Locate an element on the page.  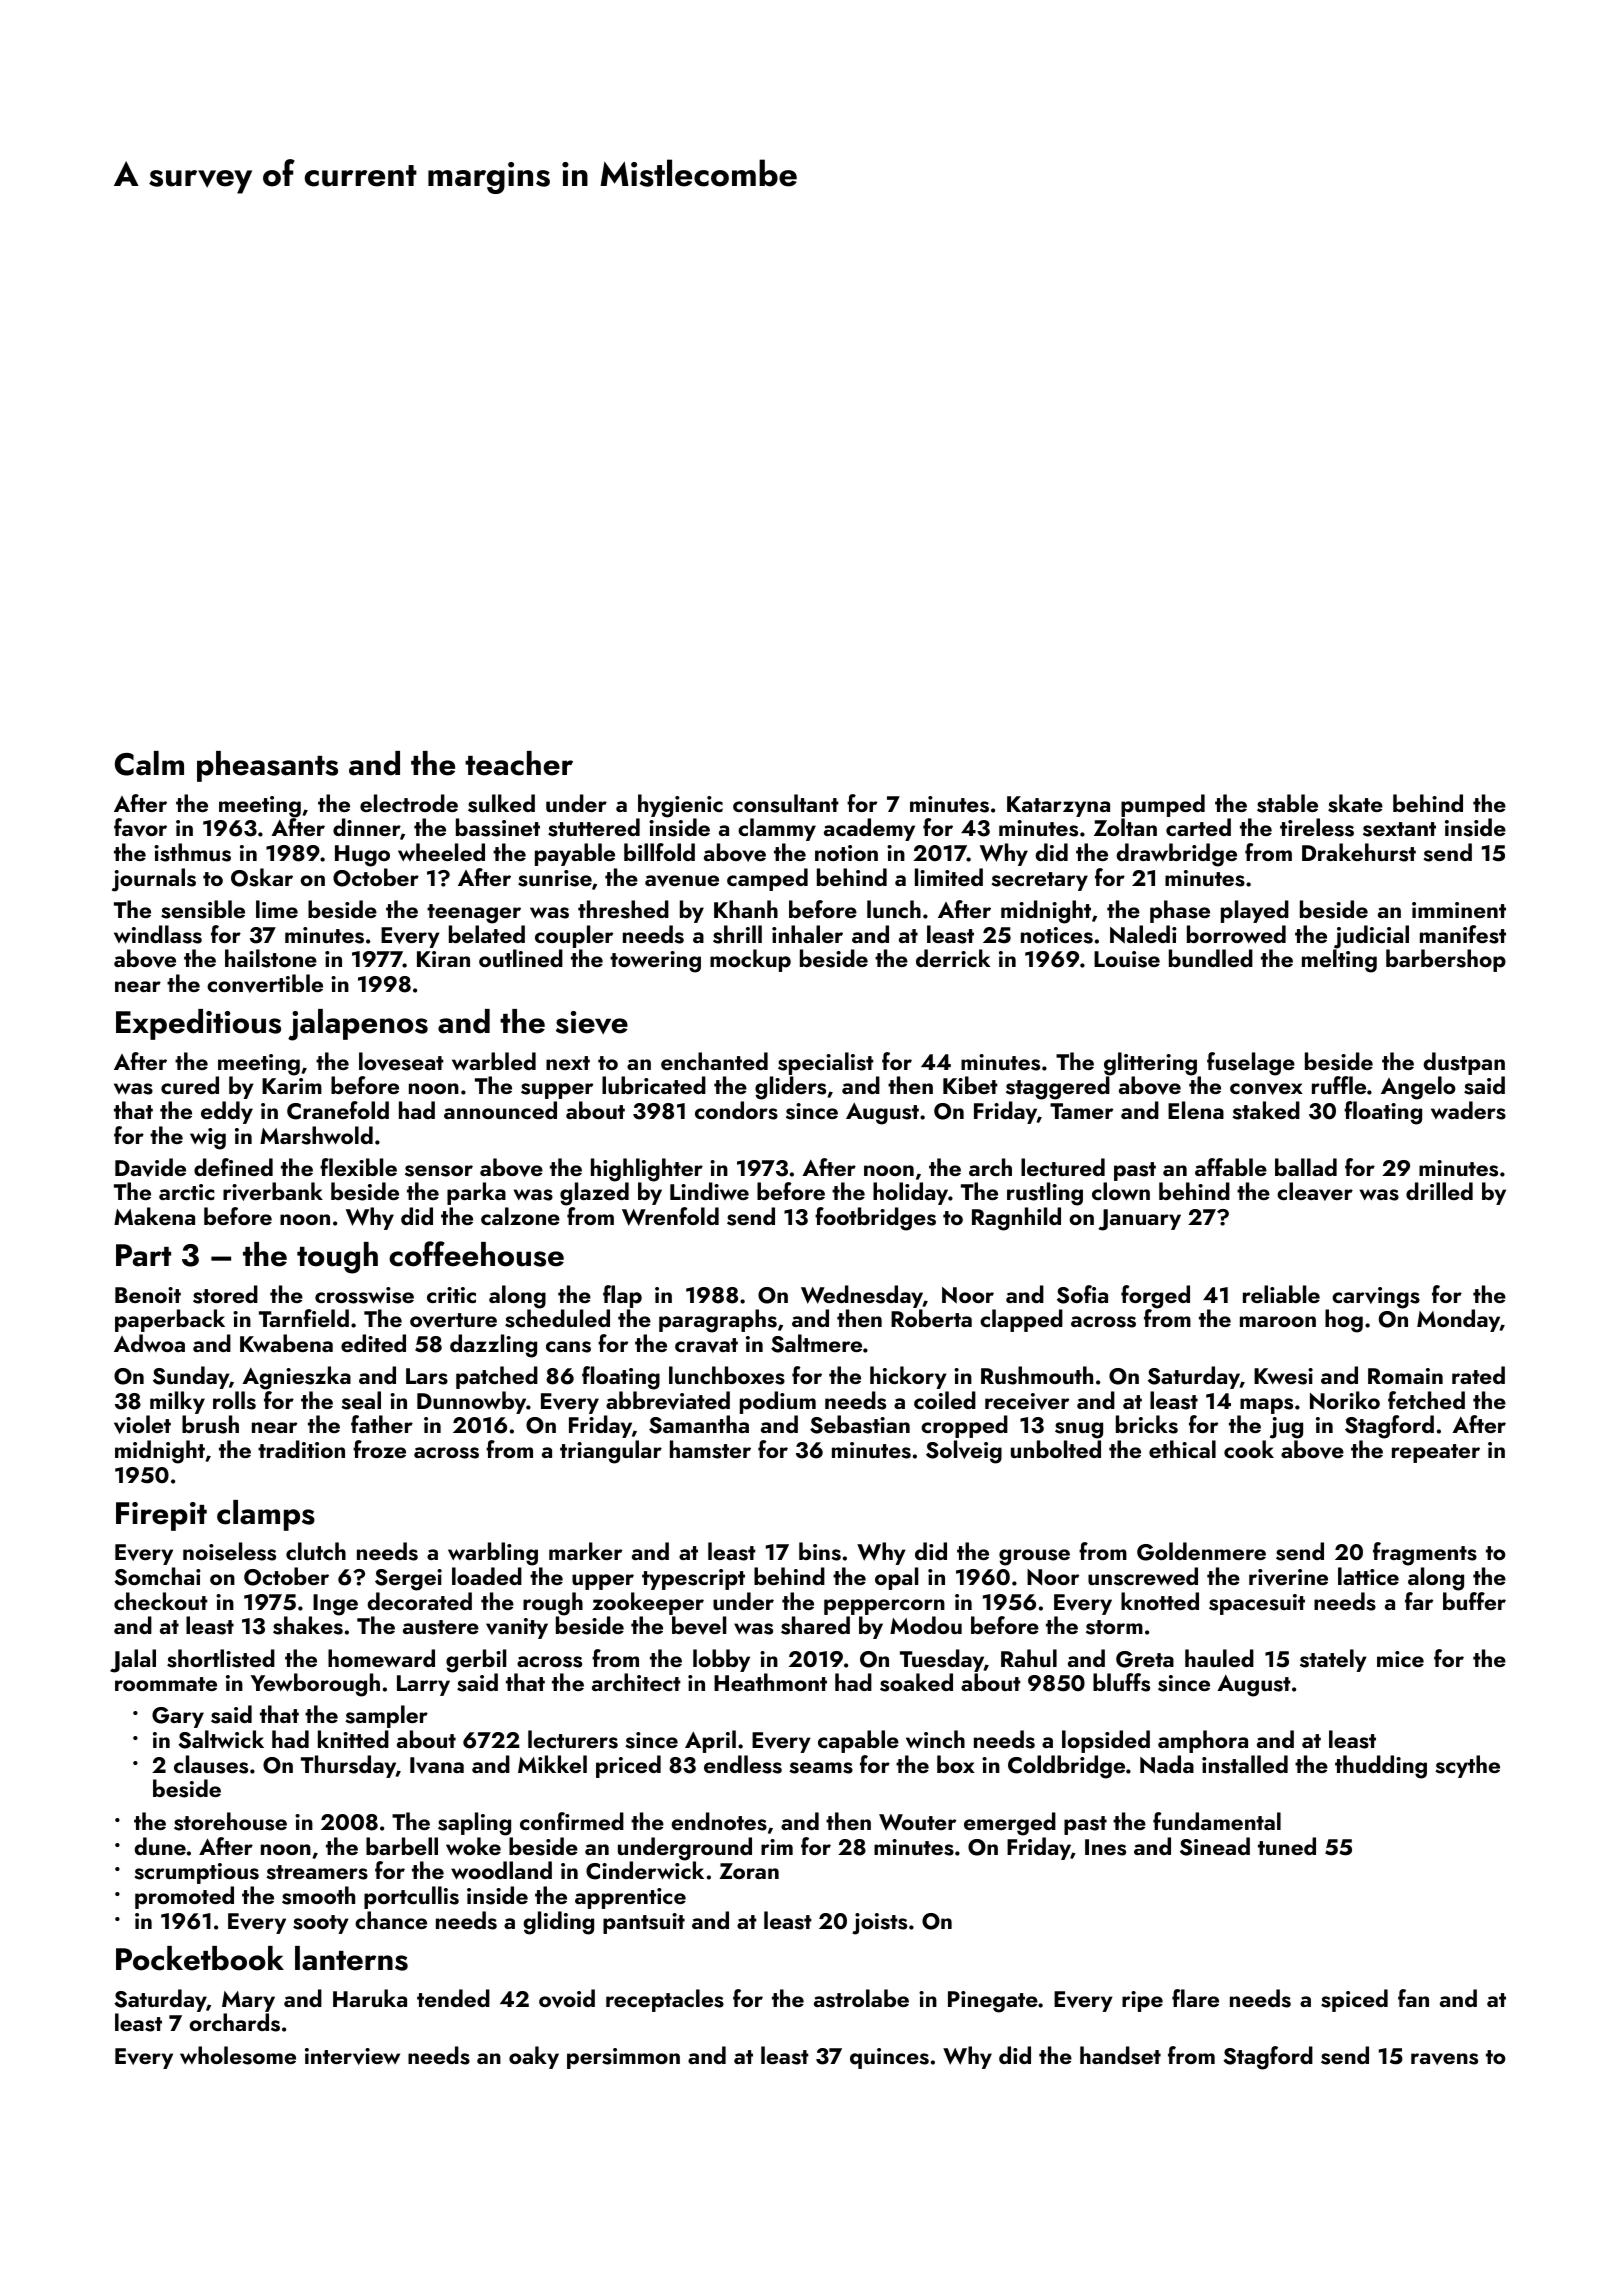
isthmus is located at coordinates (192, 852).
